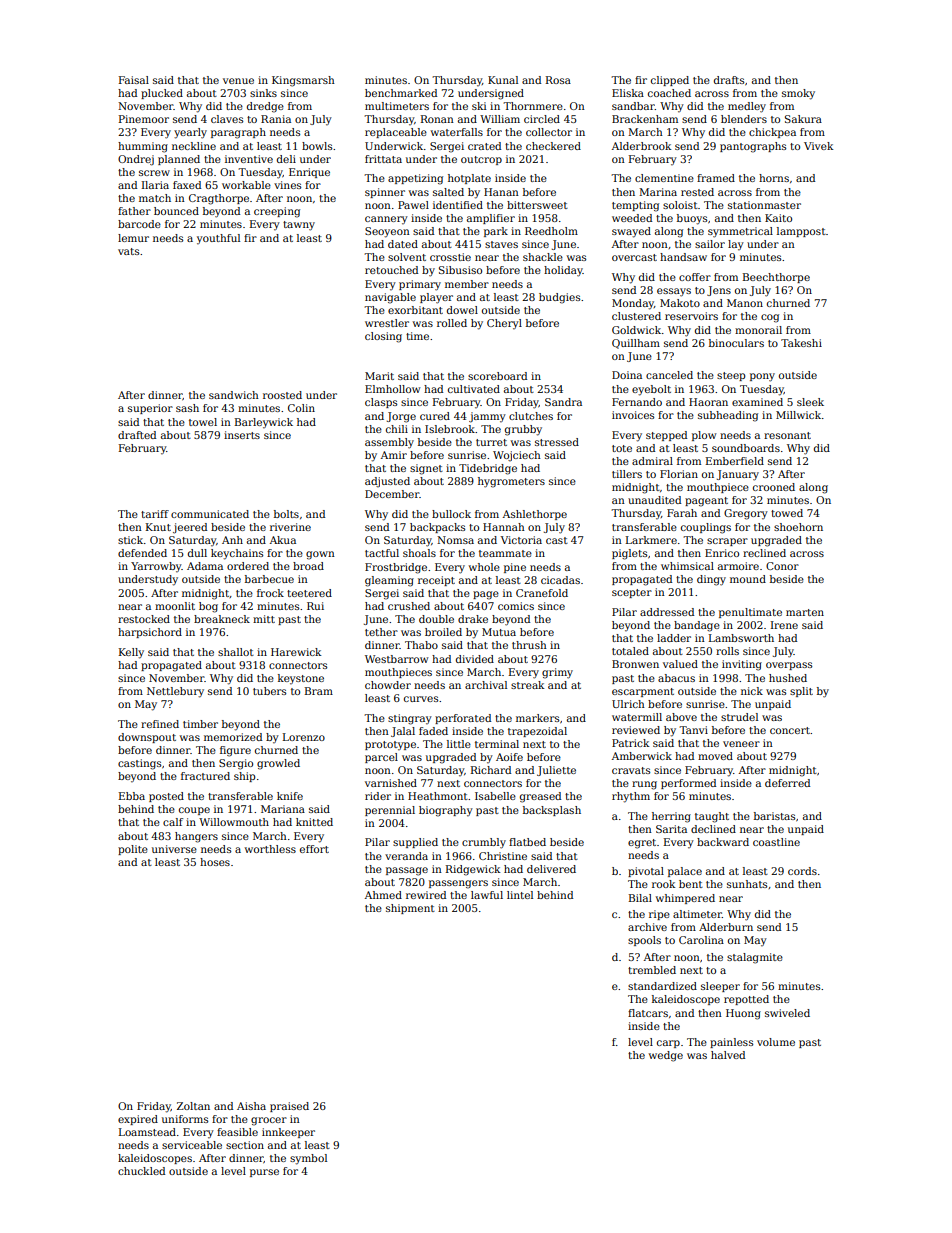 Image resolution: width=952 pixels, height=1233 pixels. What do you see at coordinates (264, 1173) in the screenshot?
I see `purse` at bounding box center [264, 1173].
